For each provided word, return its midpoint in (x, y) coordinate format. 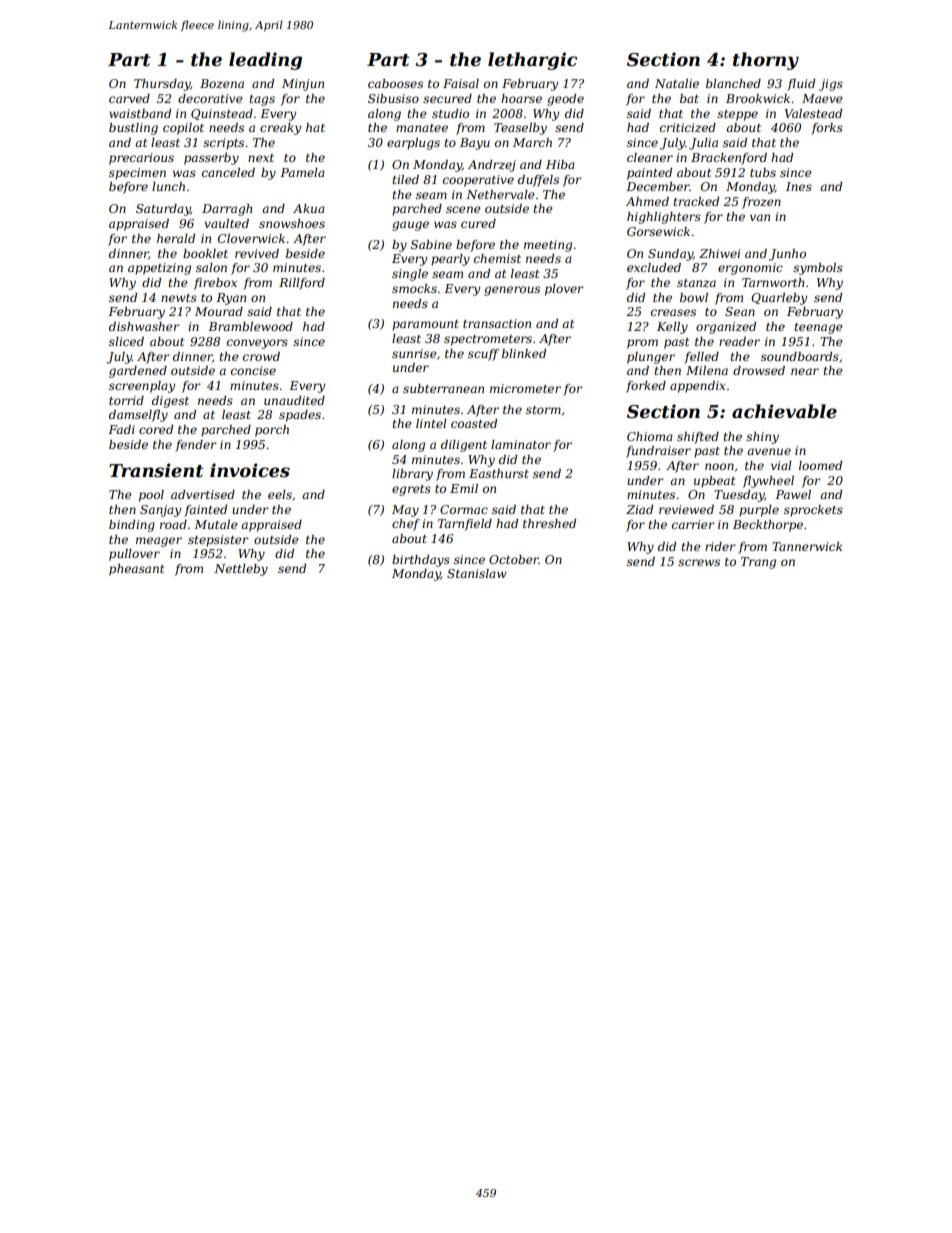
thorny (766, 61)
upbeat (714, 482)
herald (176, 238)
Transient (156, 470)
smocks (414, 288)
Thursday (162, 85)
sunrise (414, 353)
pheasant (136, 570)
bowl (694, 297)
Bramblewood (250, 326)
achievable (784, 411)
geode (565, 100)
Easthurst (499, 473)
